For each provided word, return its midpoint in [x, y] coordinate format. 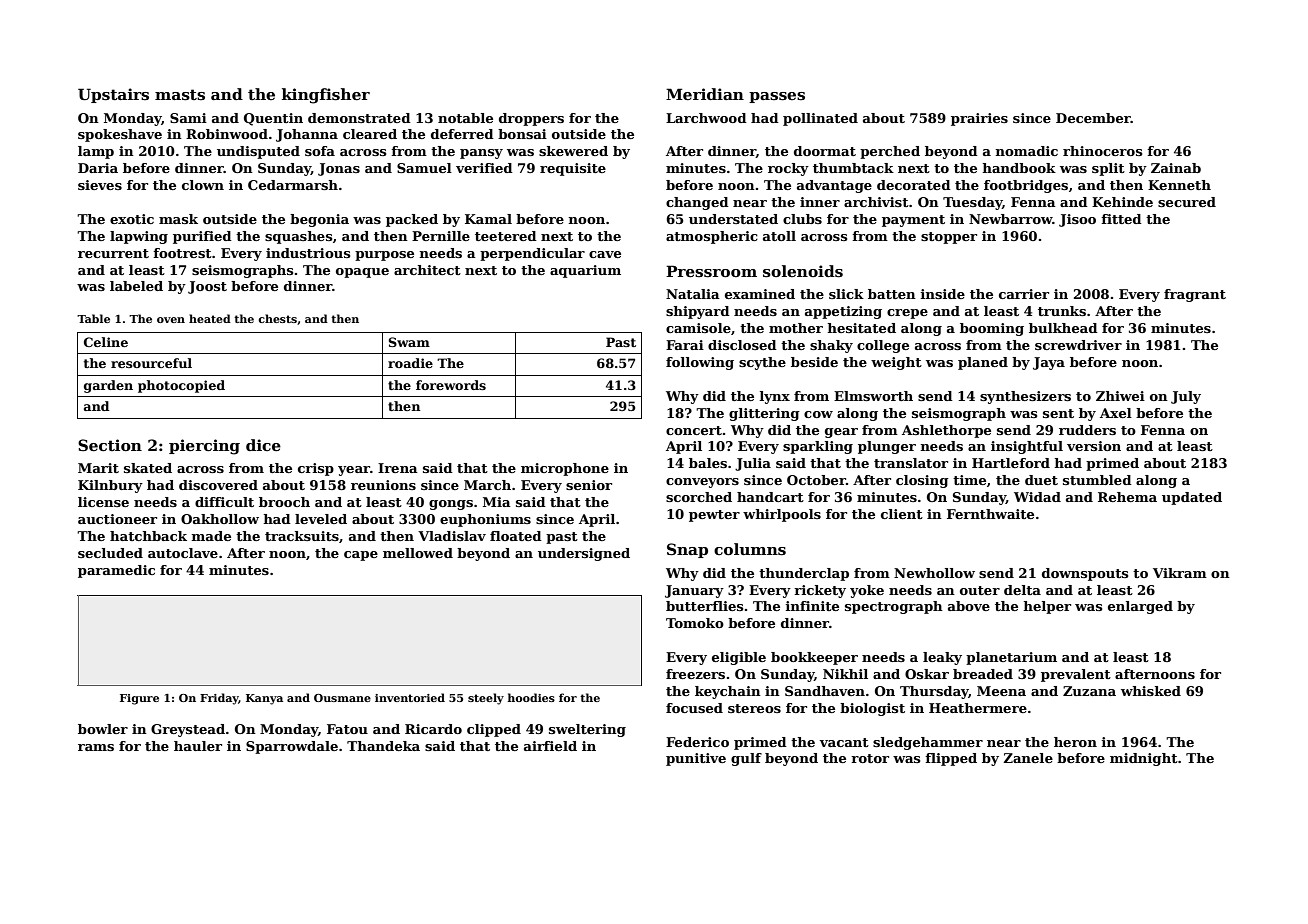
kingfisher [326, 96]
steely [486, 699]
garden [108, 386]
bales [708, 463]
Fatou [347, 729]
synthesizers [1025, 397]
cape [361, 556]
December [1093, 118]
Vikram [1180, 573]
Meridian [705, 94]
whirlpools [782, 515]
